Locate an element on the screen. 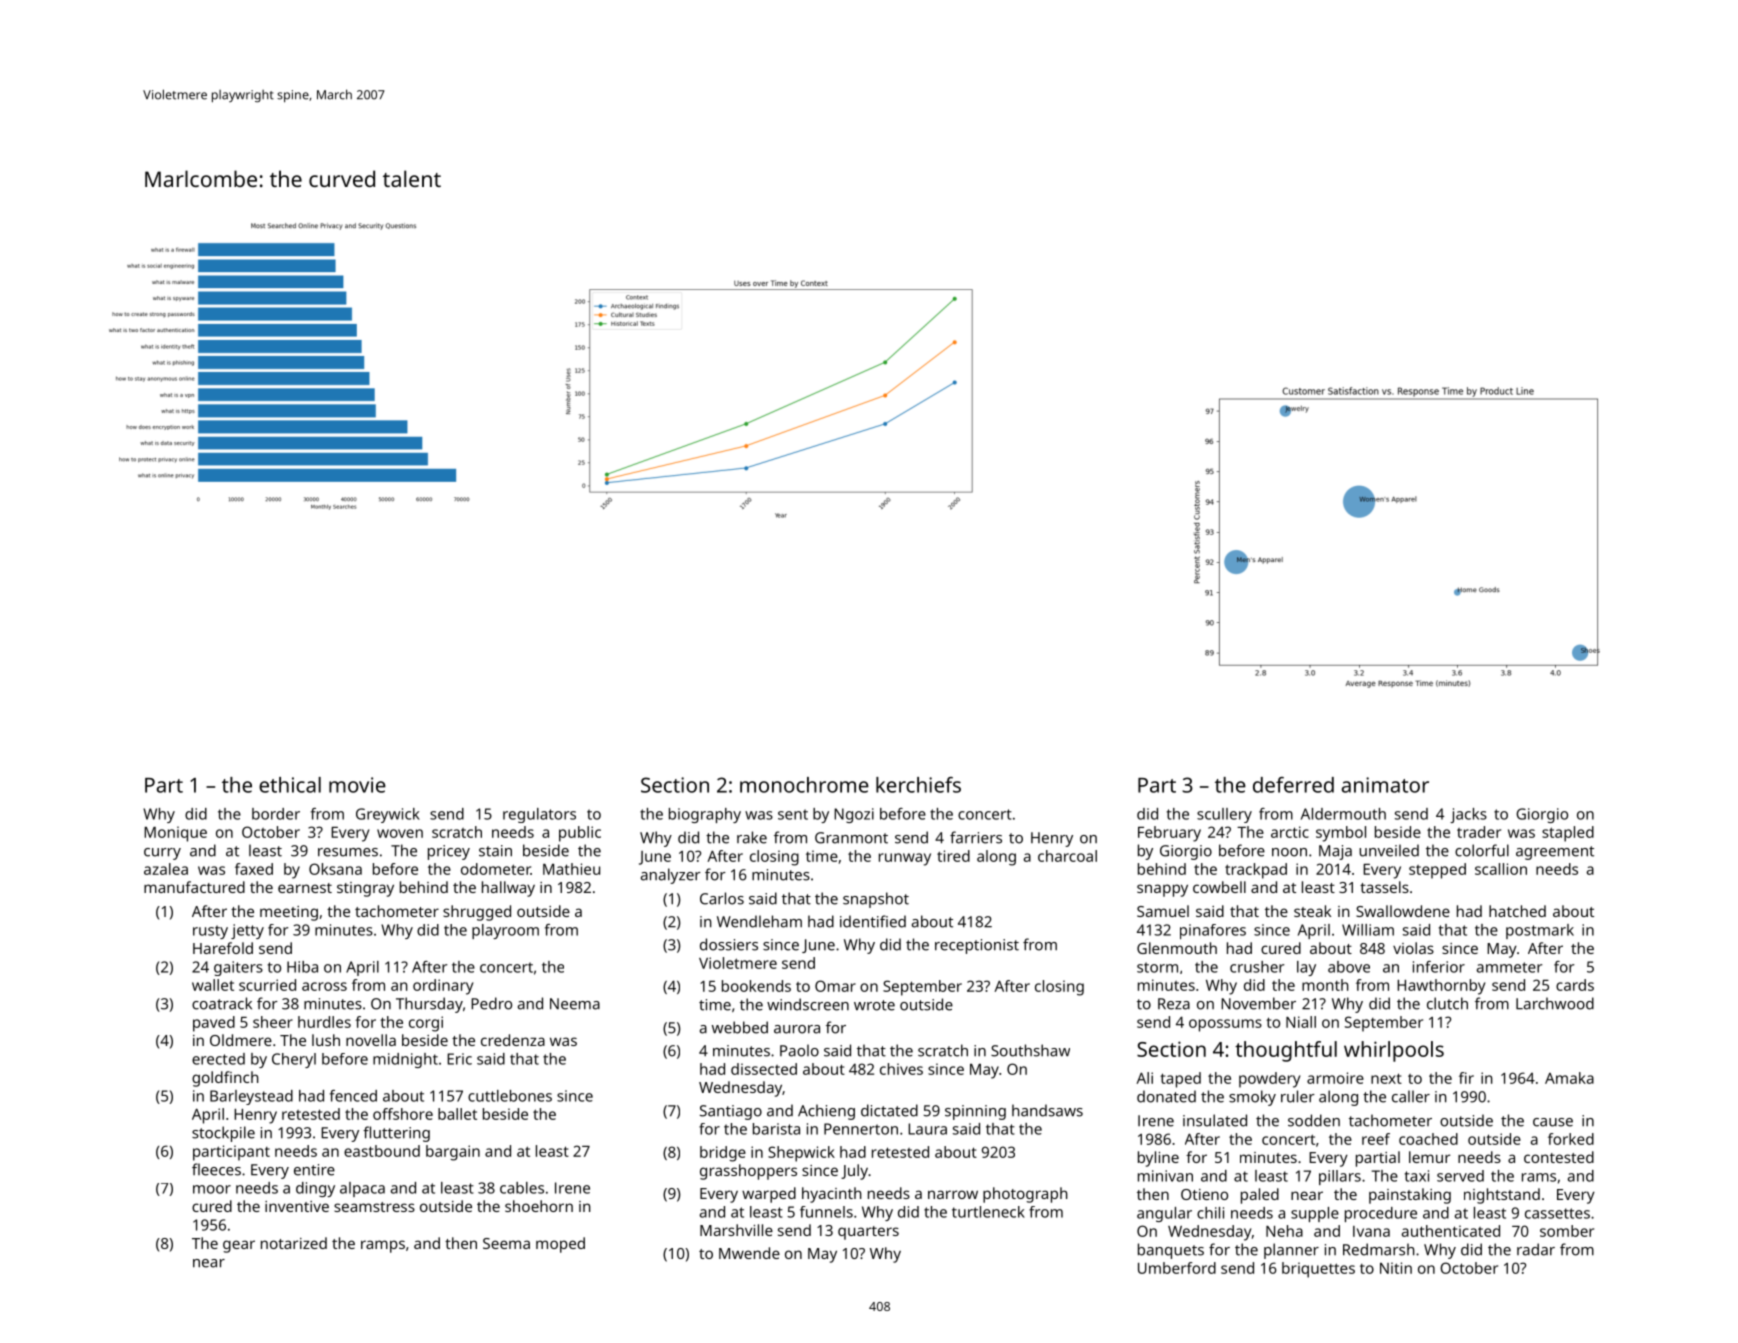 The width and height of the screenshot is (1738, 1343). erected is located at coordinates (218, 1059).
